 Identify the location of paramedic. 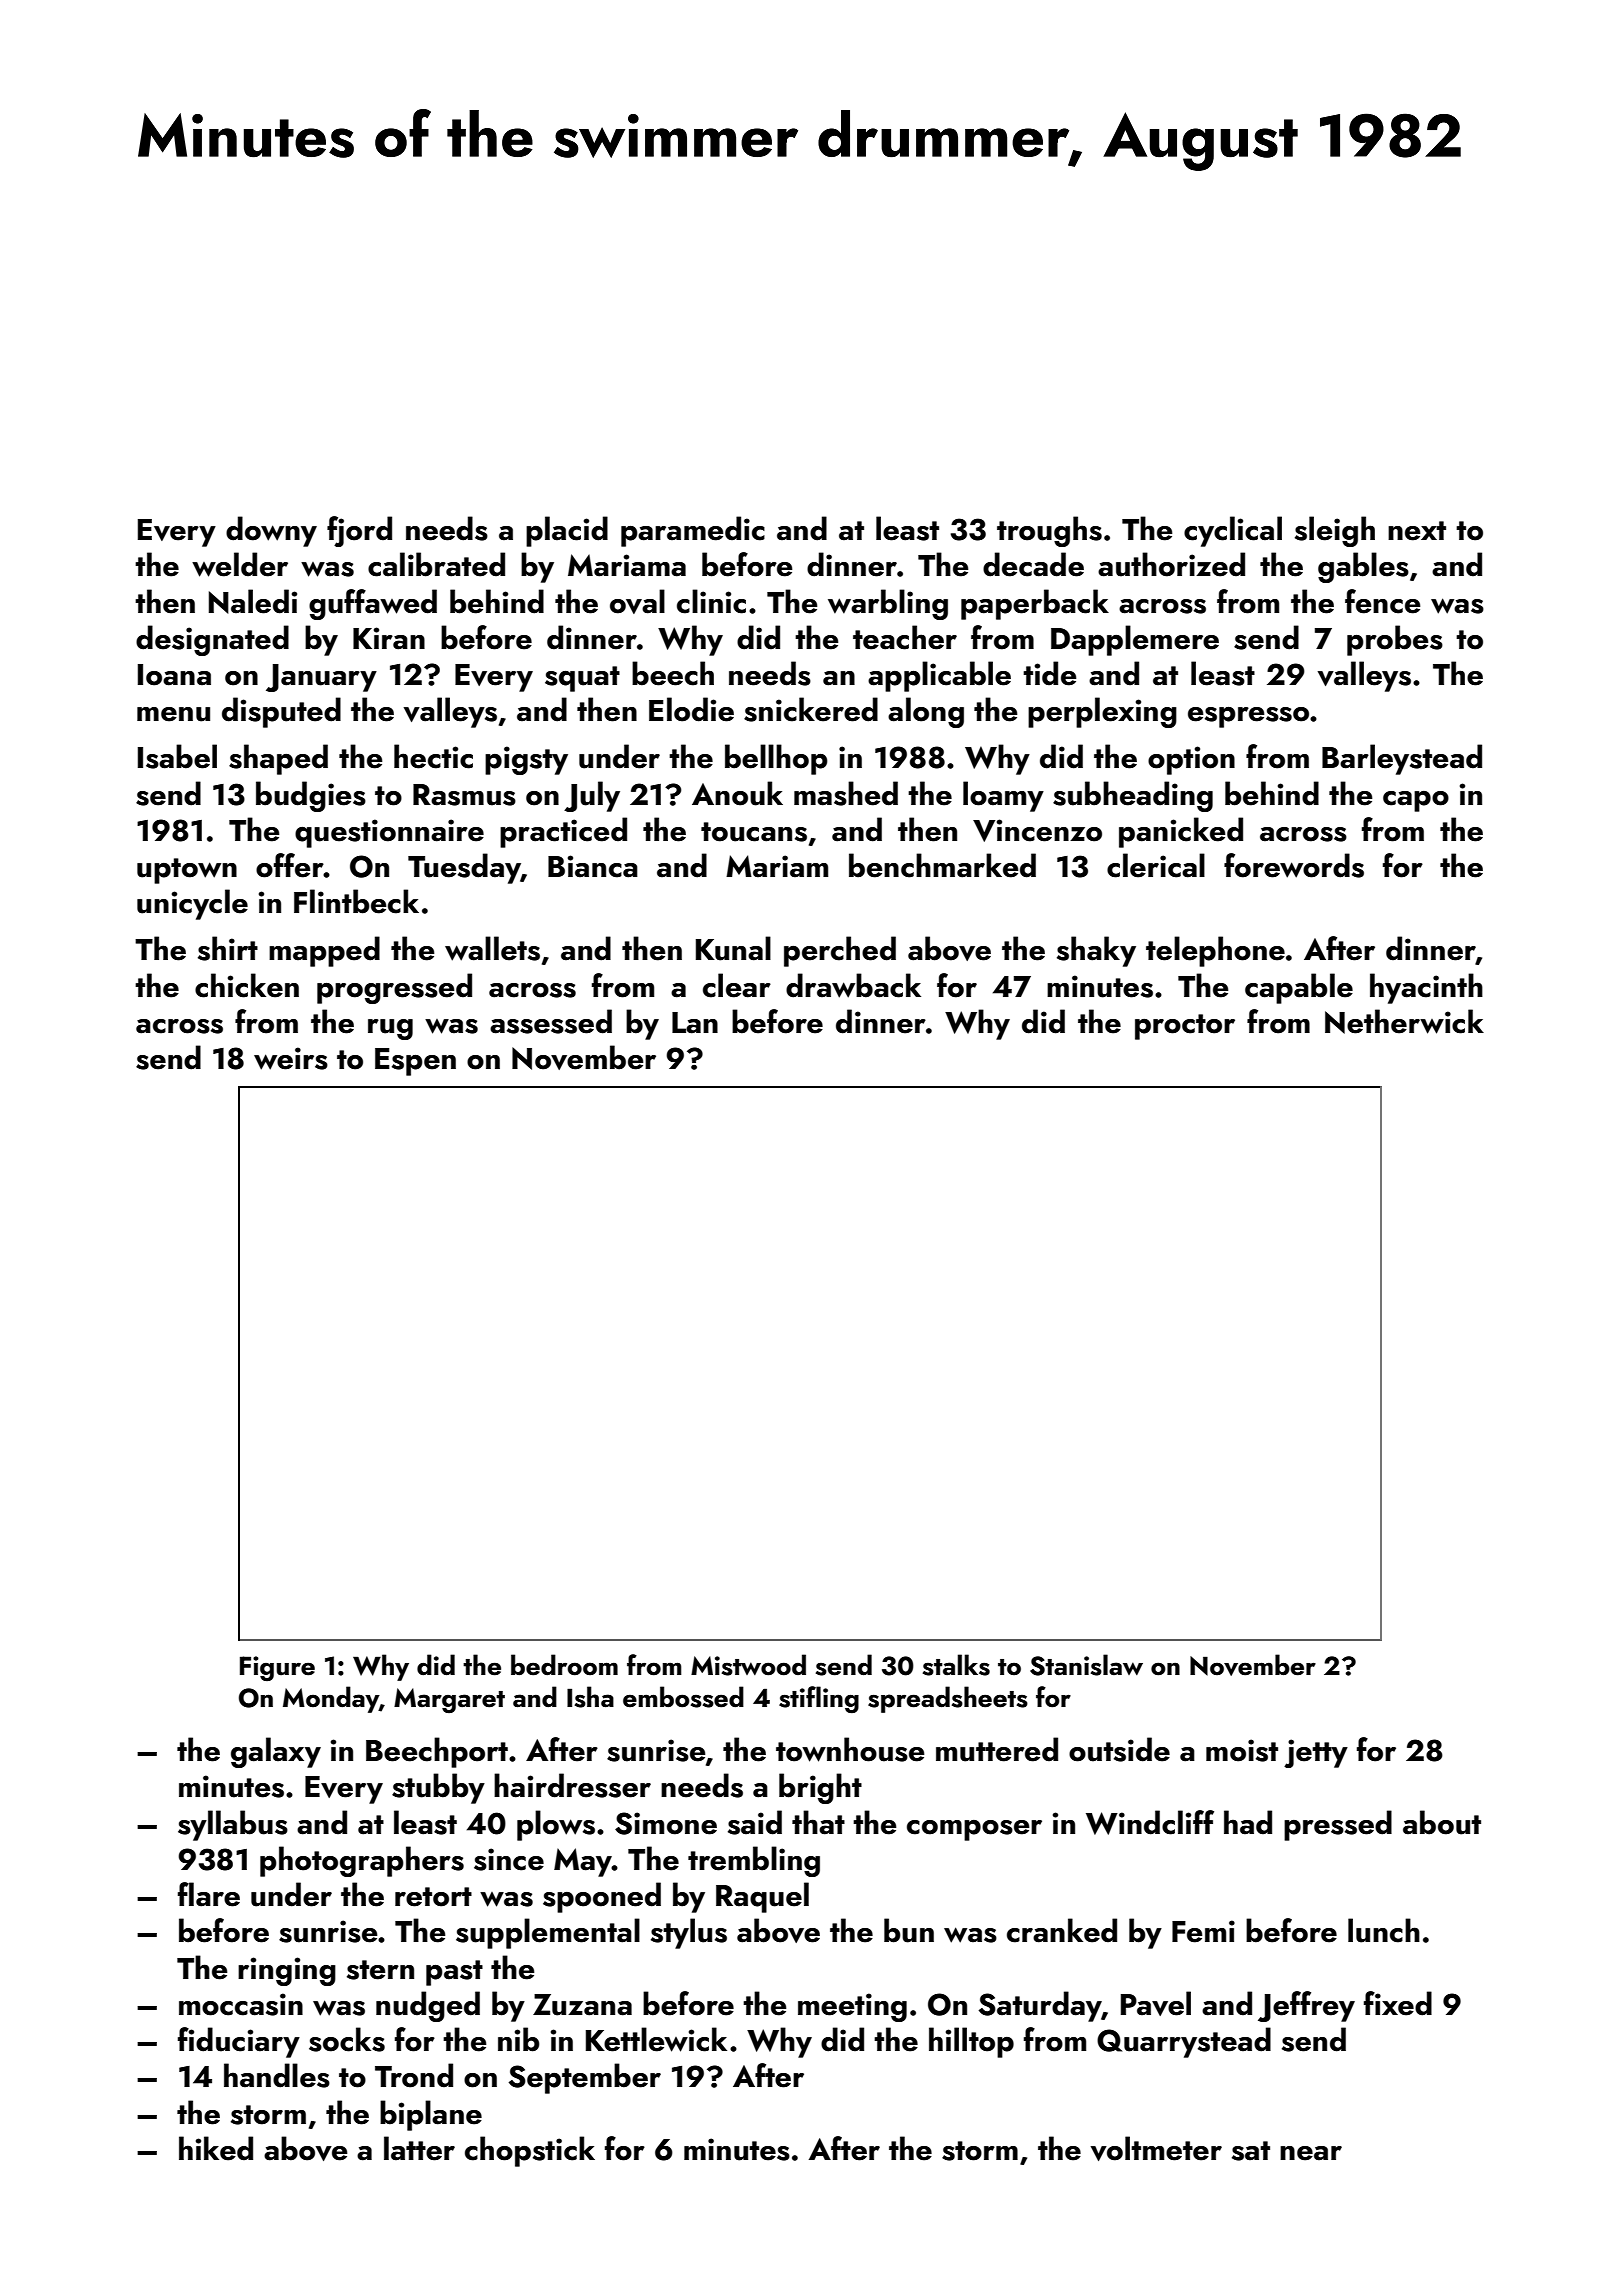
(693, 531).
